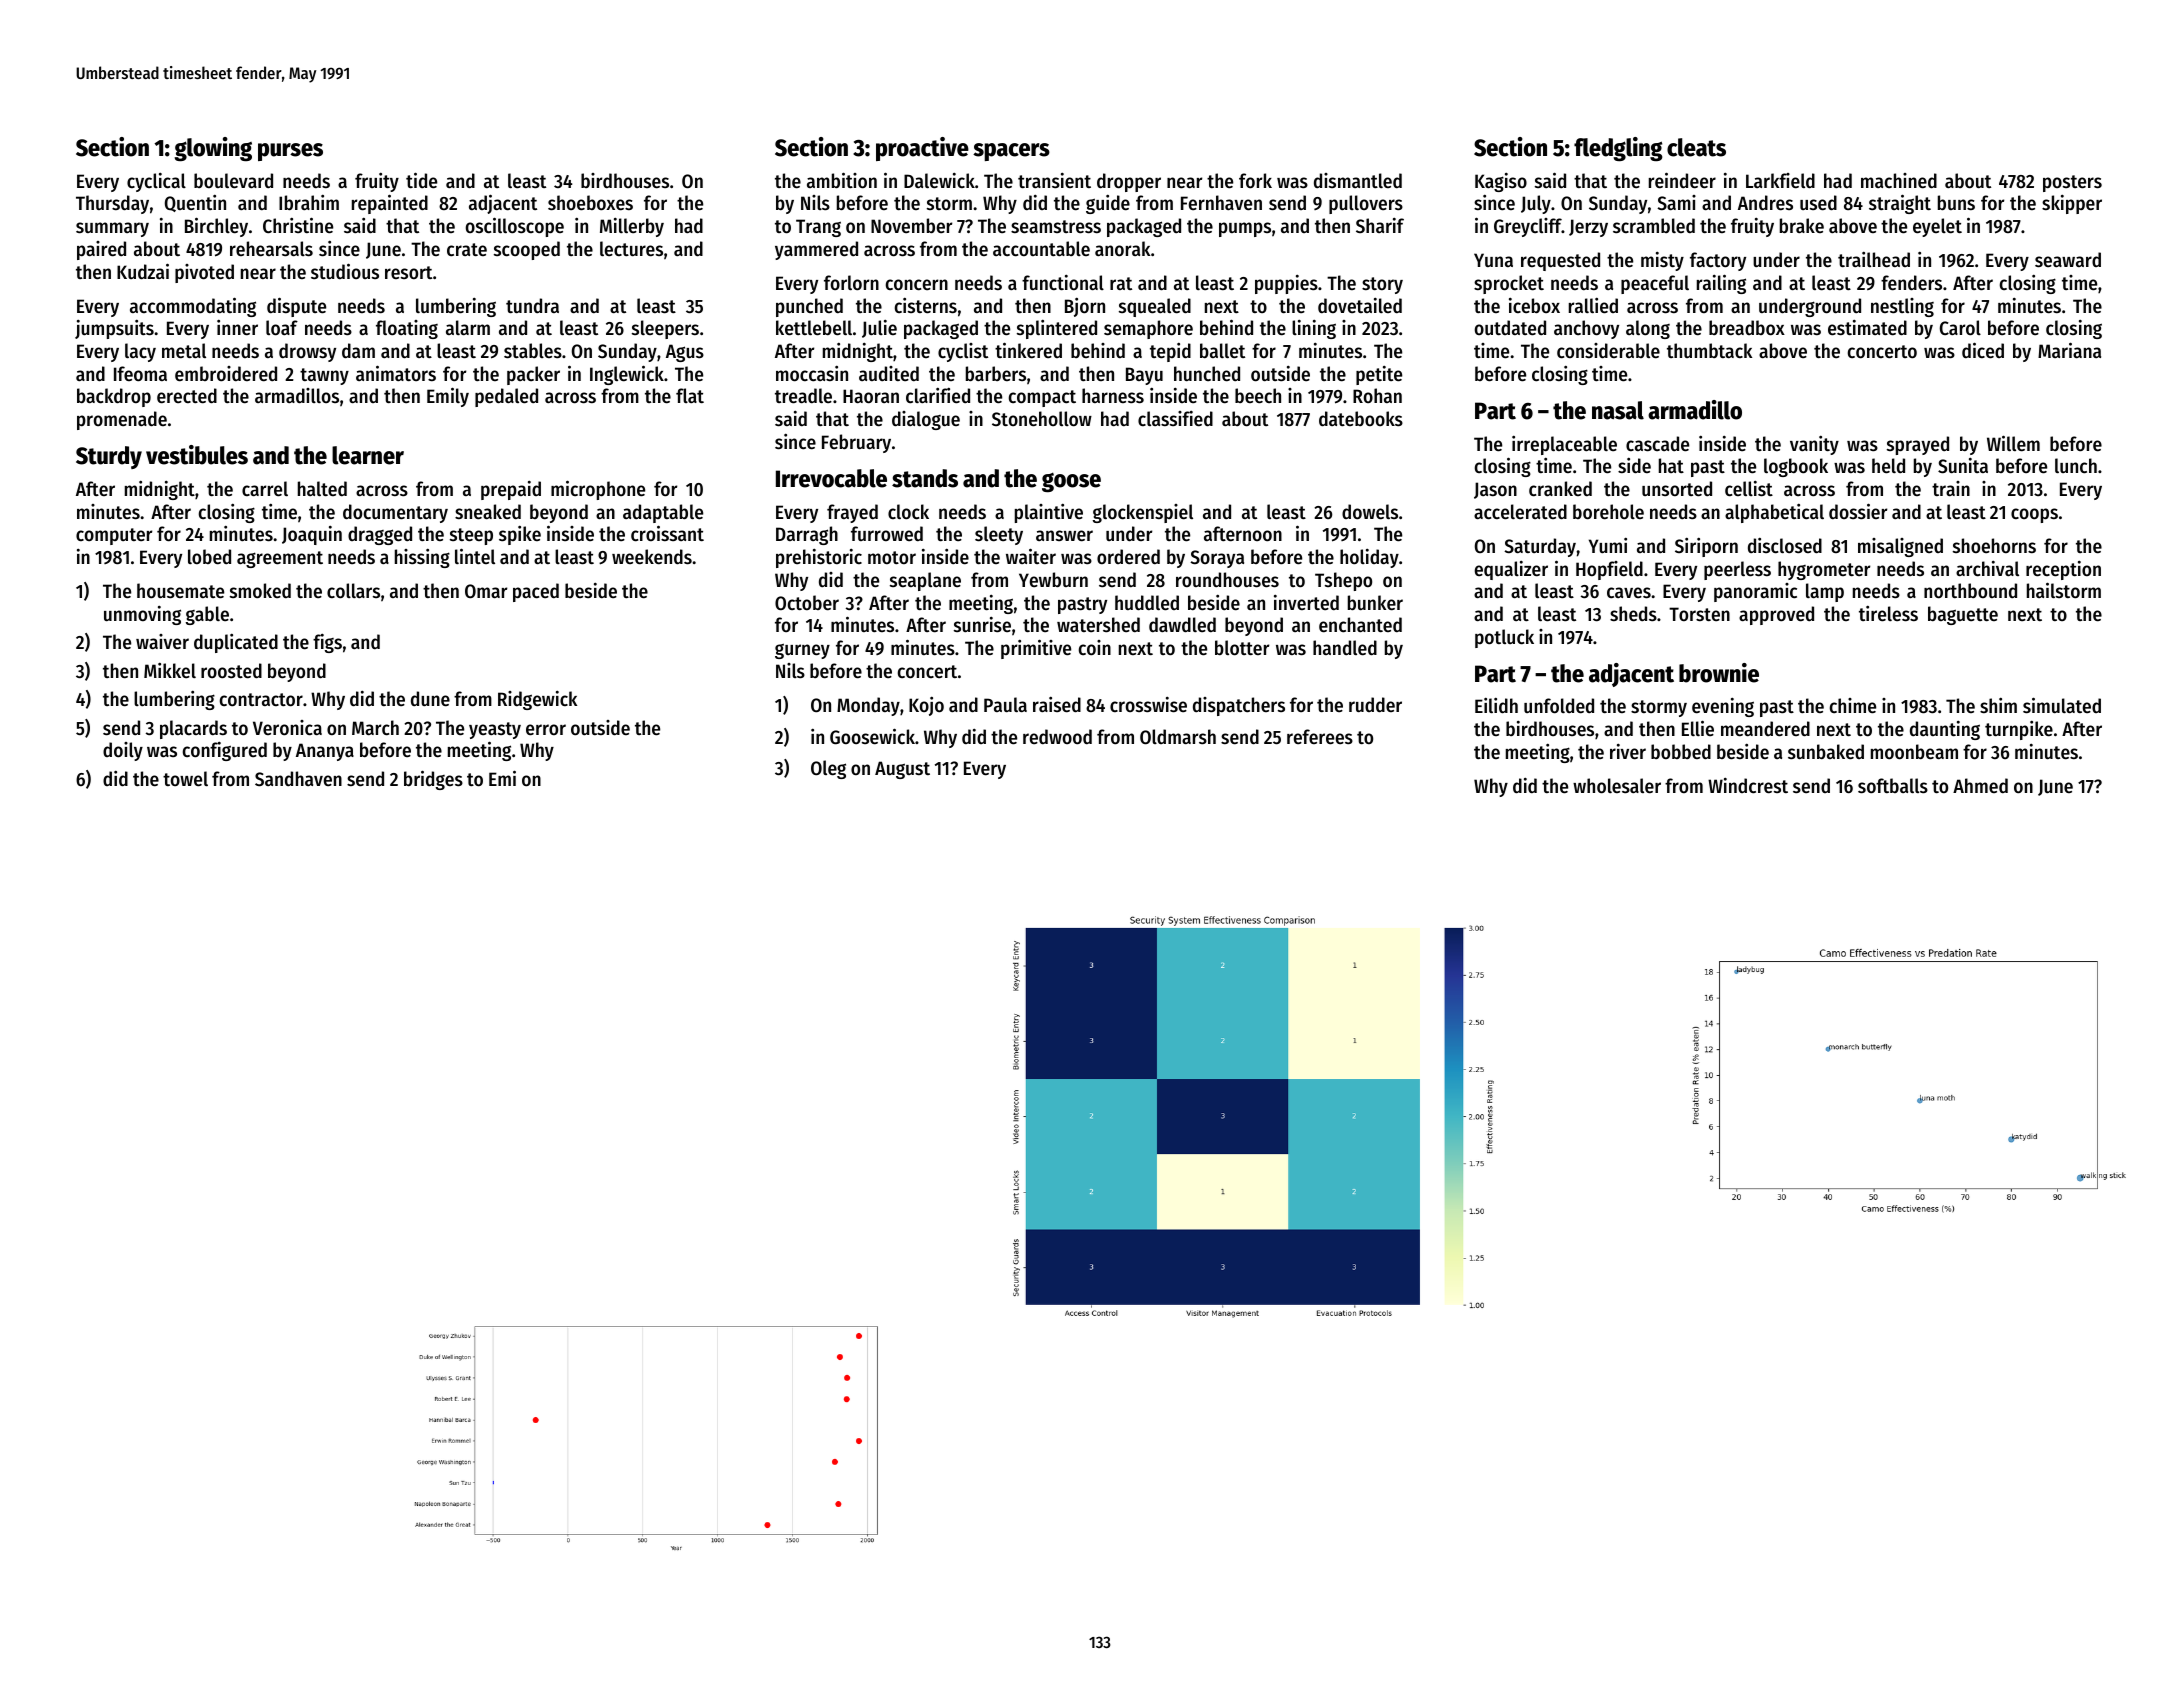 The image size is (2178, 1683). I want to click on Ahmed, so click(1980, 785).
